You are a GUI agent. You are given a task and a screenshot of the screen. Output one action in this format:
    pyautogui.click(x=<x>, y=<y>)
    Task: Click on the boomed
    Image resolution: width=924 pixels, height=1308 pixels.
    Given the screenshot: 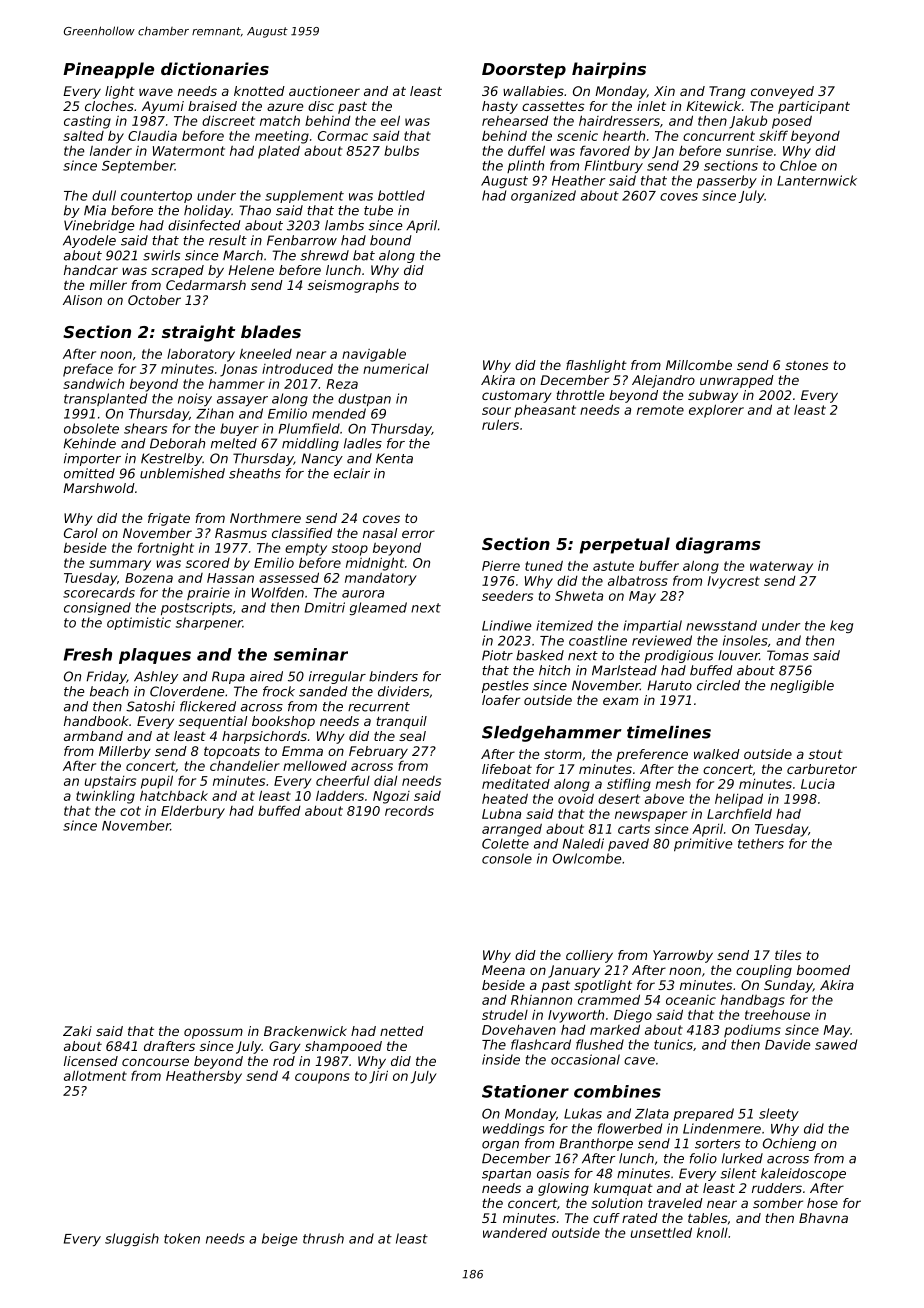 What is the action you would take?
    pyautogui.click(x=823, y=970)
